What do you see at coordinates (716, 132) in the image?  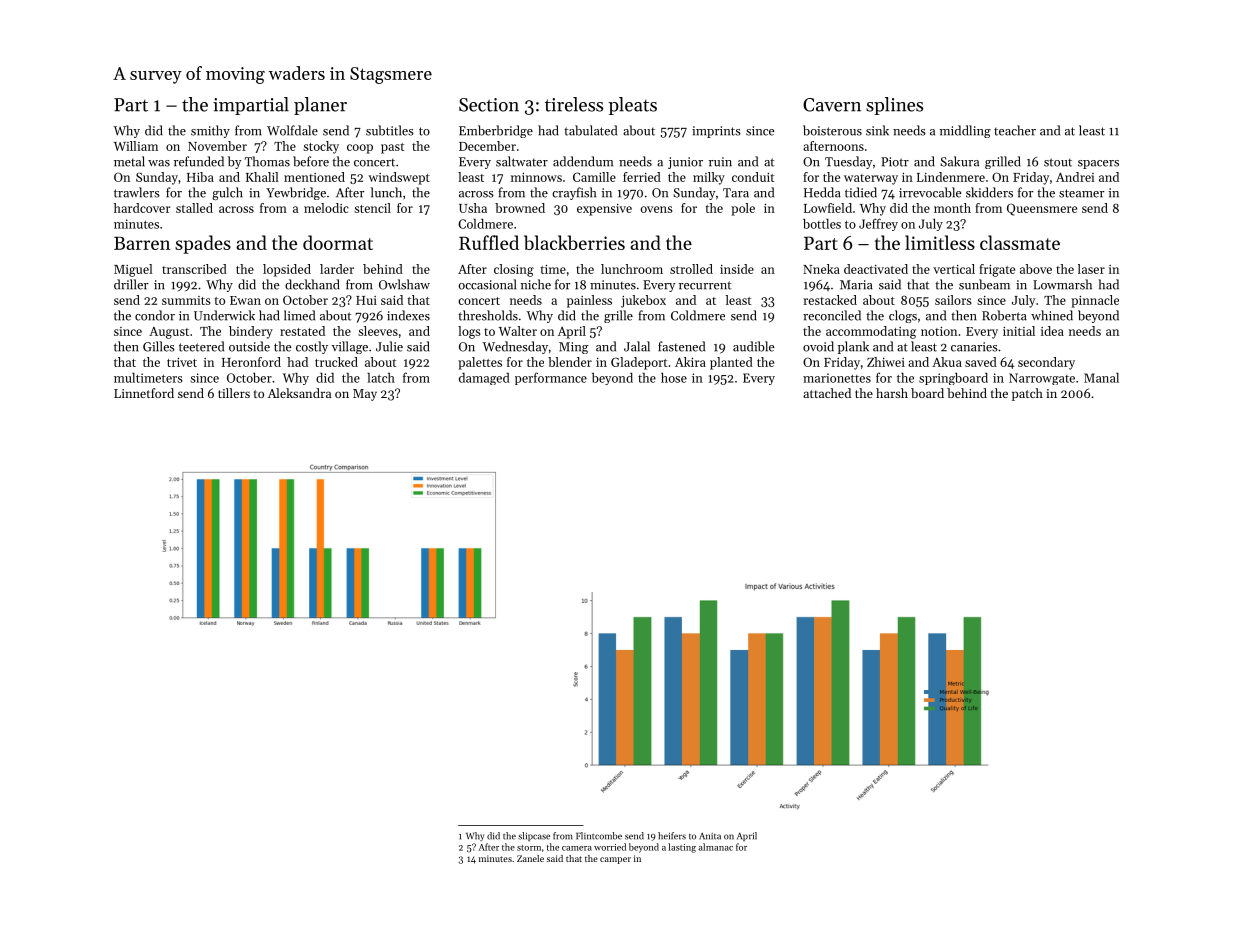 I see `imprints` at bounding box center [716, 132].
